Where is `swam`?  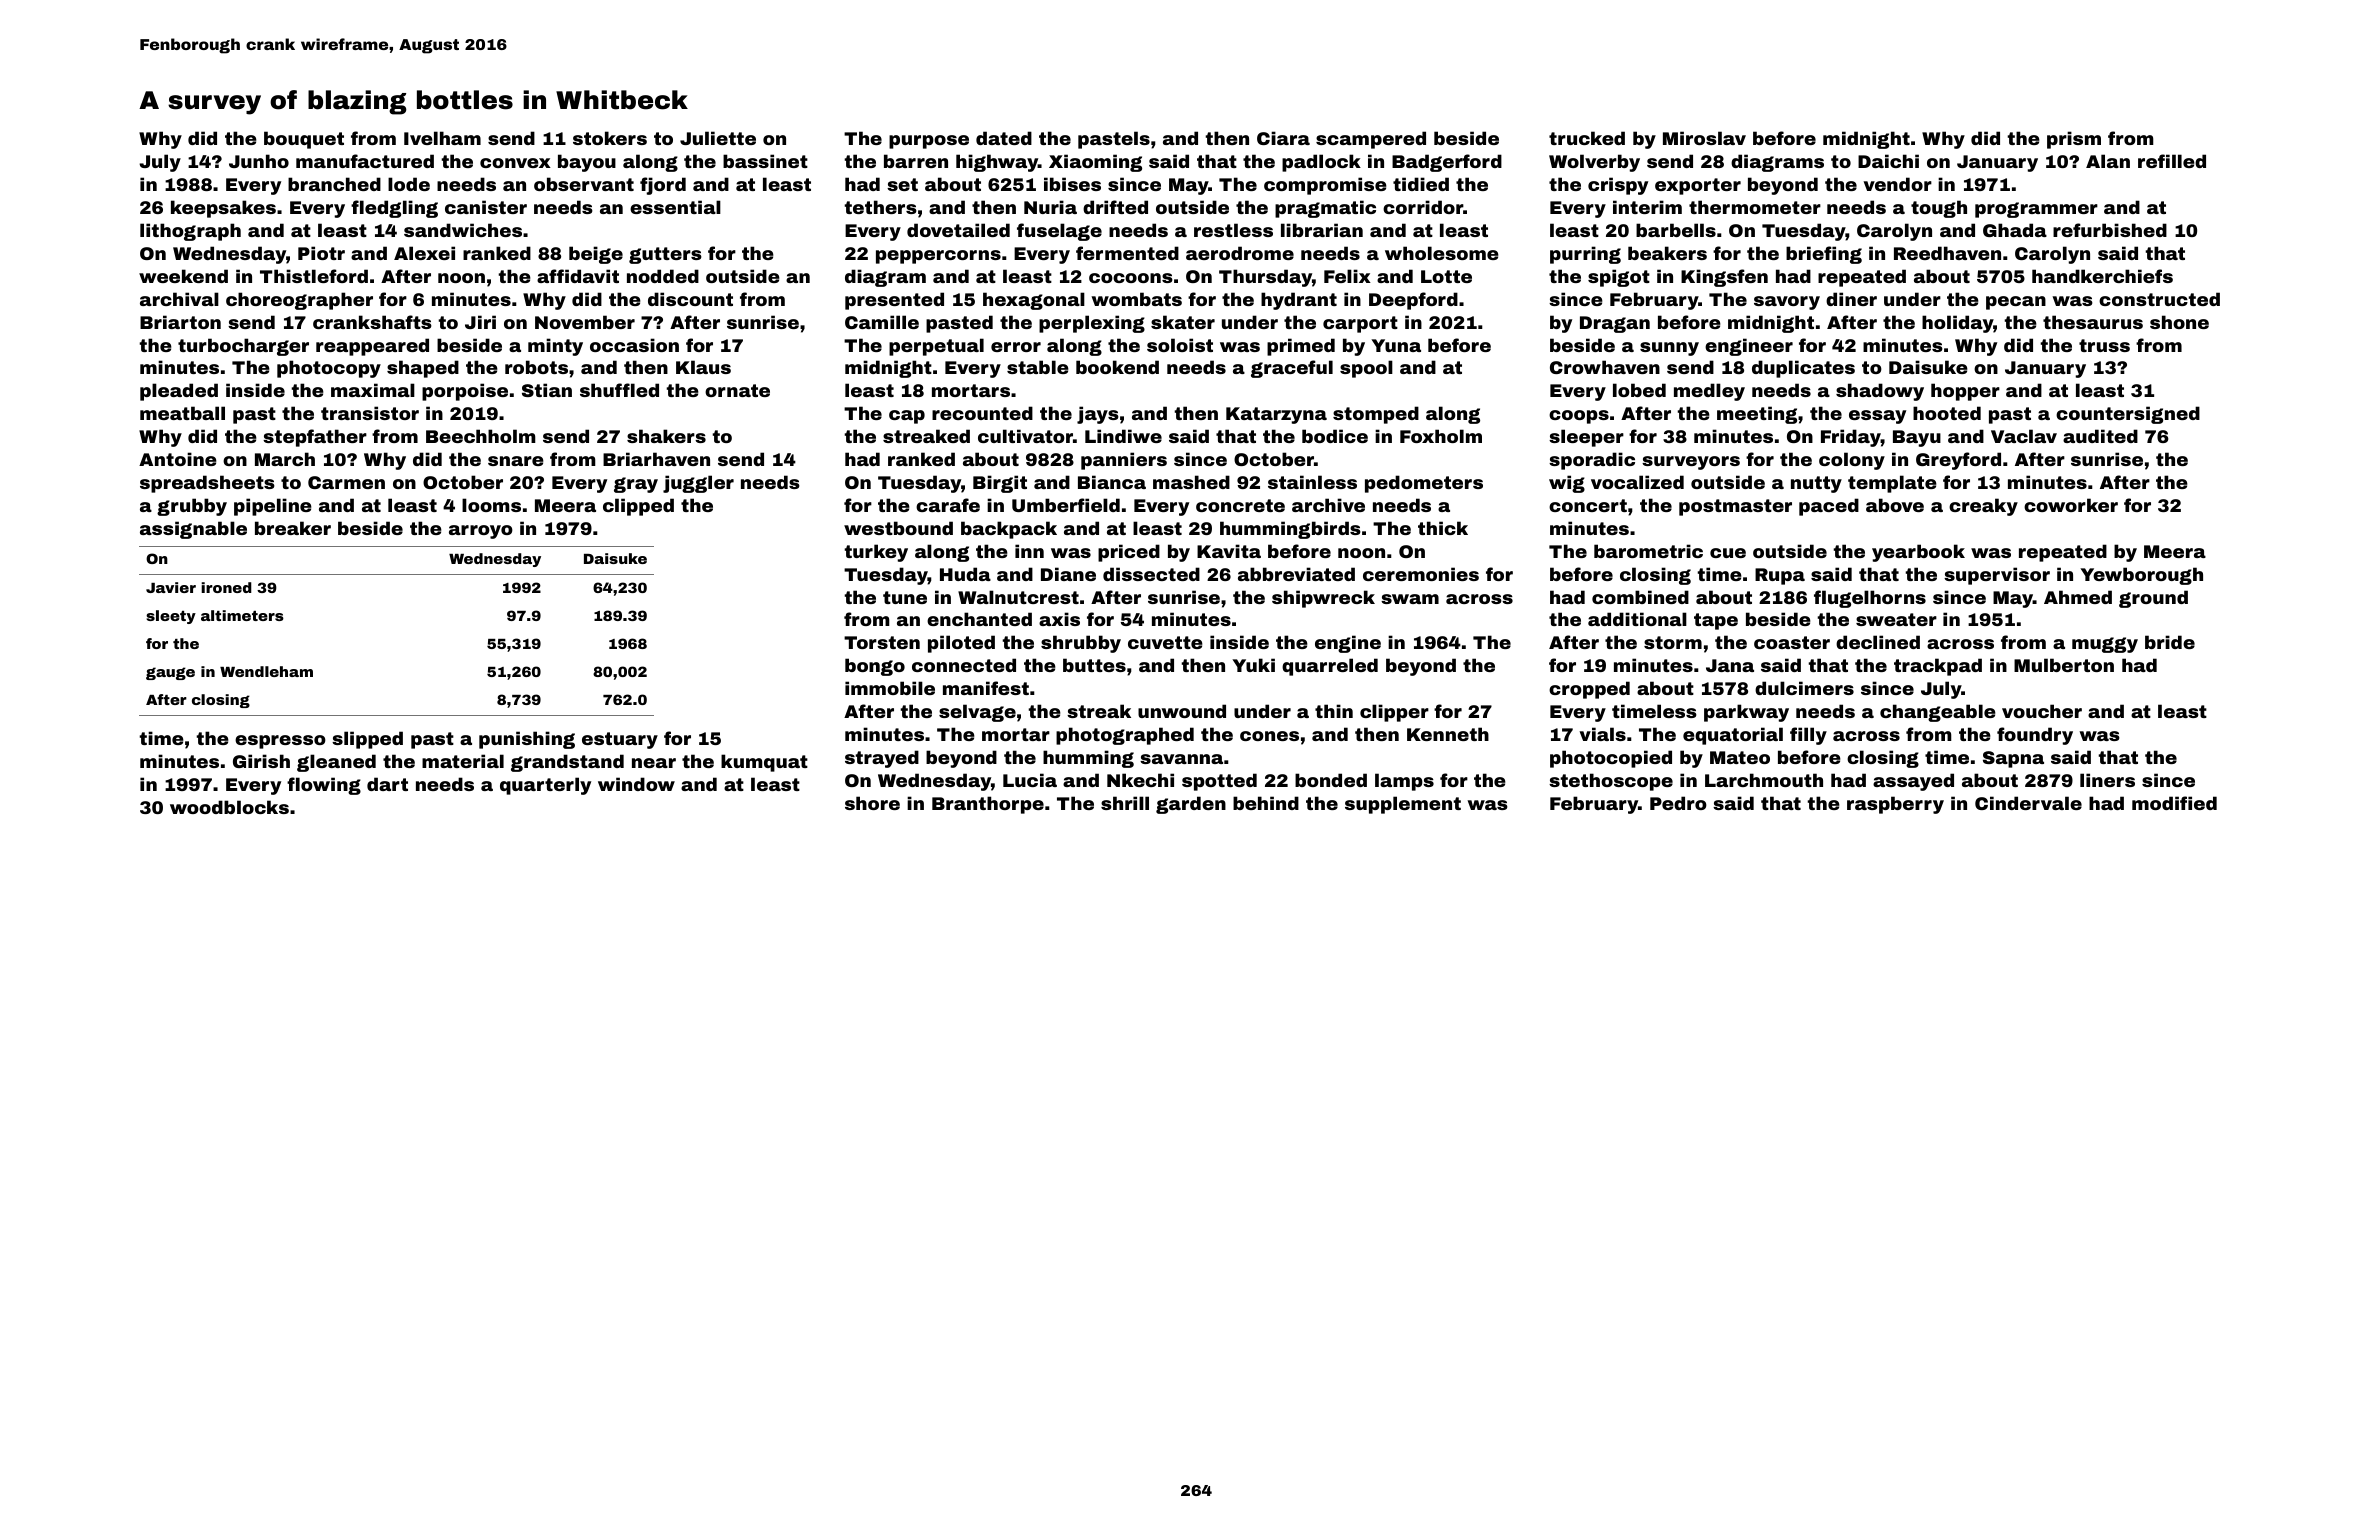
swam is located at coordinates (1410, 599).
